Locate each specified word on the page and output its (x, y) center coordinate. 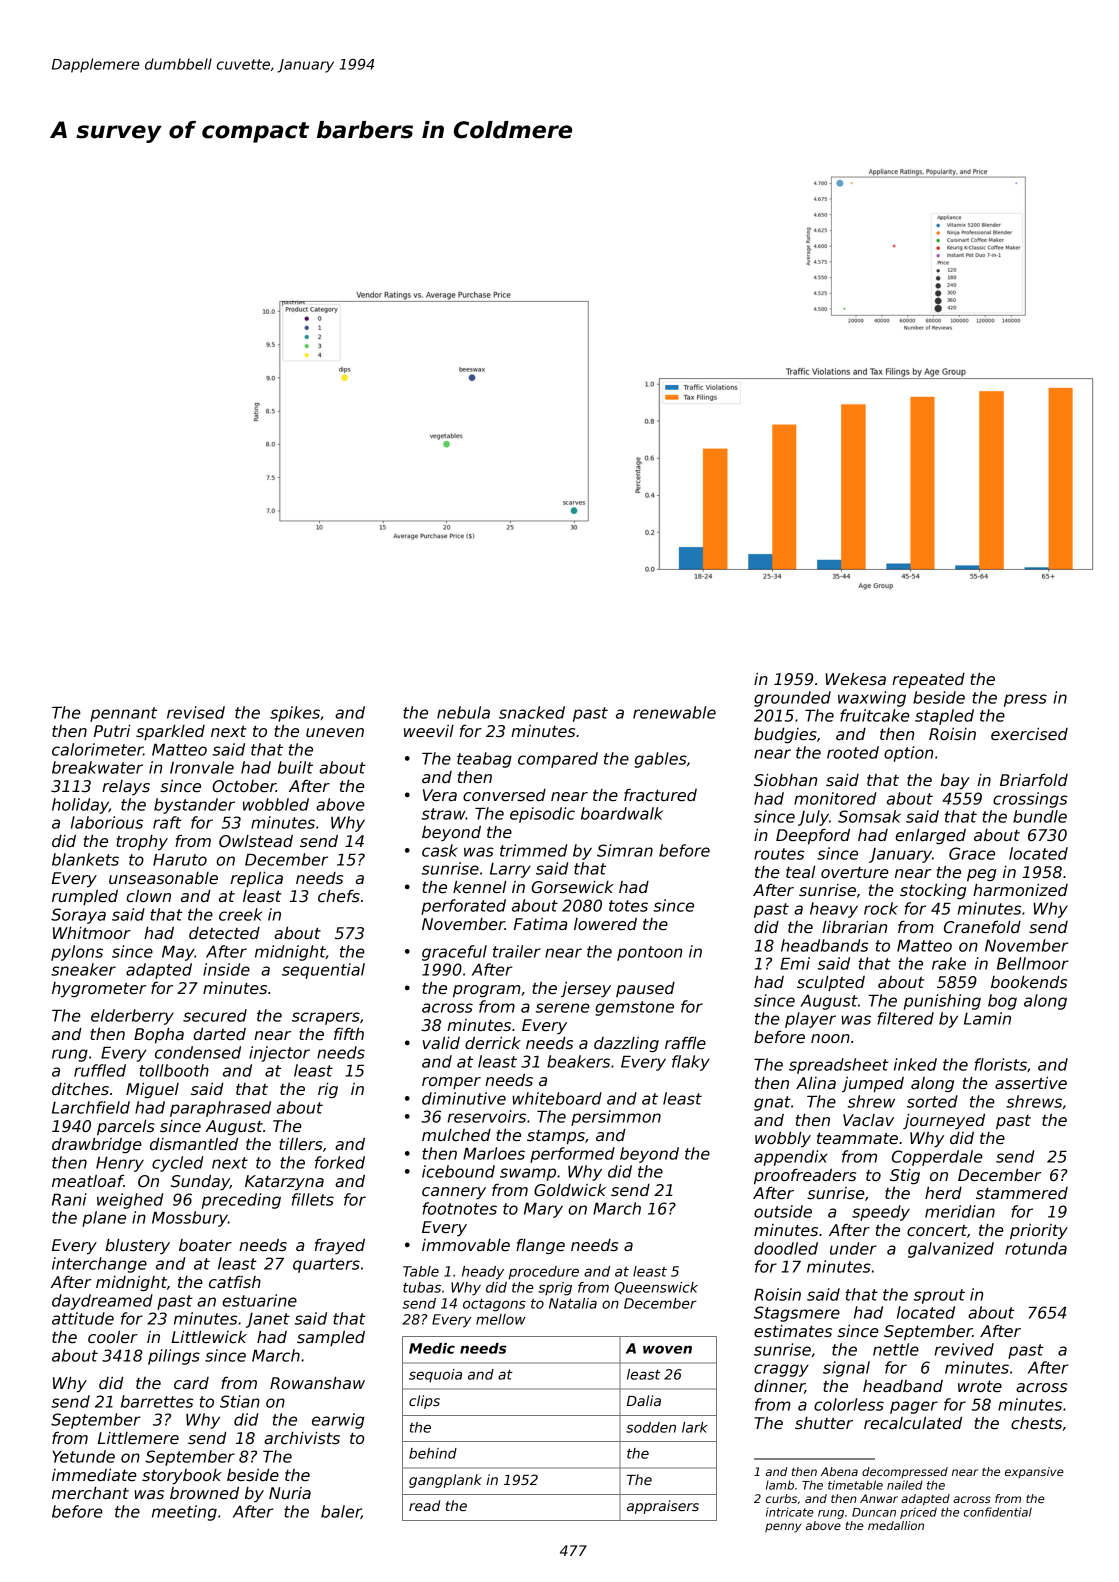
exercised (1029, 734)
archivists (302, 1438)
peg (981, 875)
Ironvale (202, 767)
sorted (932, 1101)
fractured (660, 795)
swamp (528, 1174)
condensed (198, 1052)
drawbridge (97, 1145)
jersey (586, 989)
